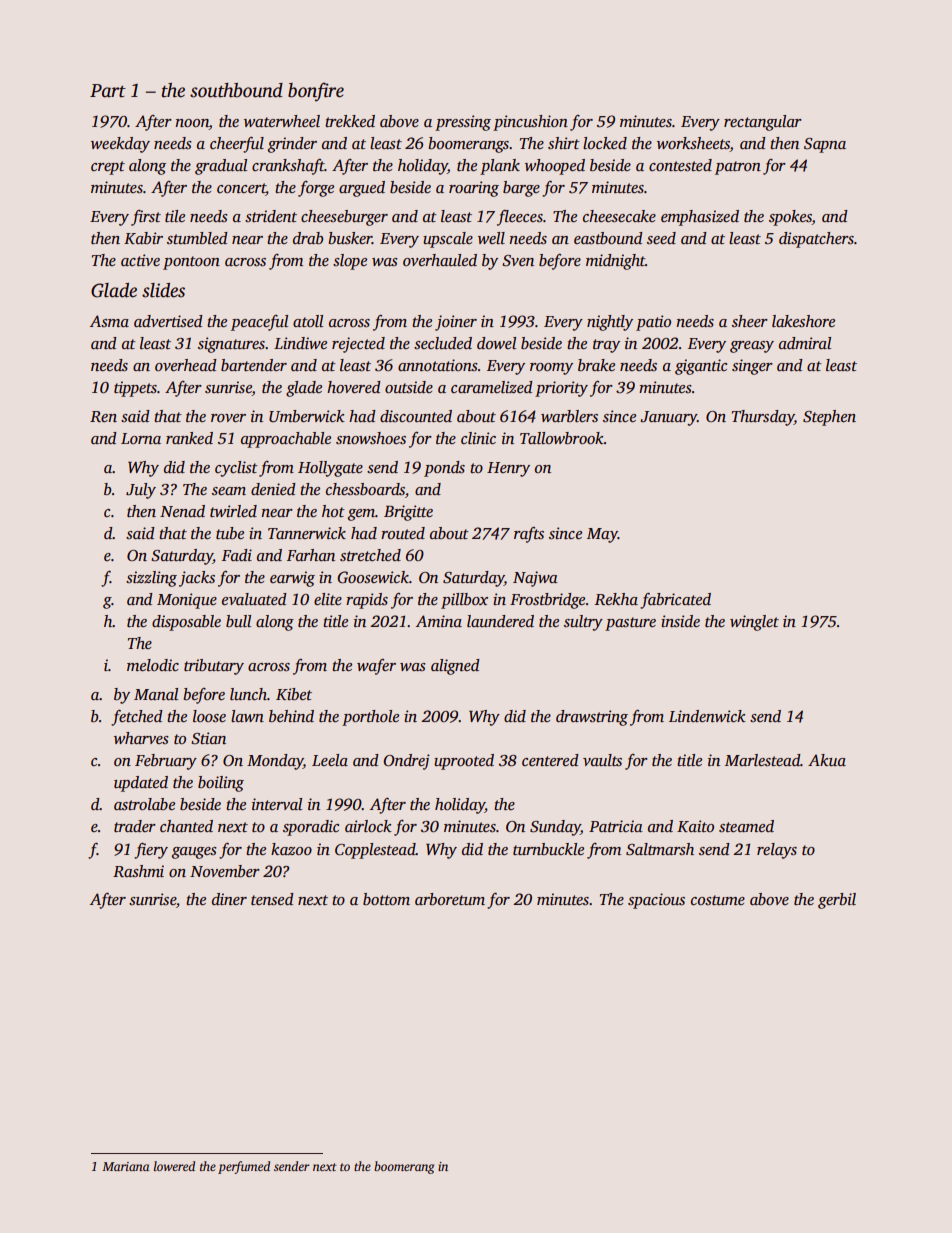 The image size is (952, 1233). Describe the element at coordinates (229, 899) in the image. I see `diner` at that location.
